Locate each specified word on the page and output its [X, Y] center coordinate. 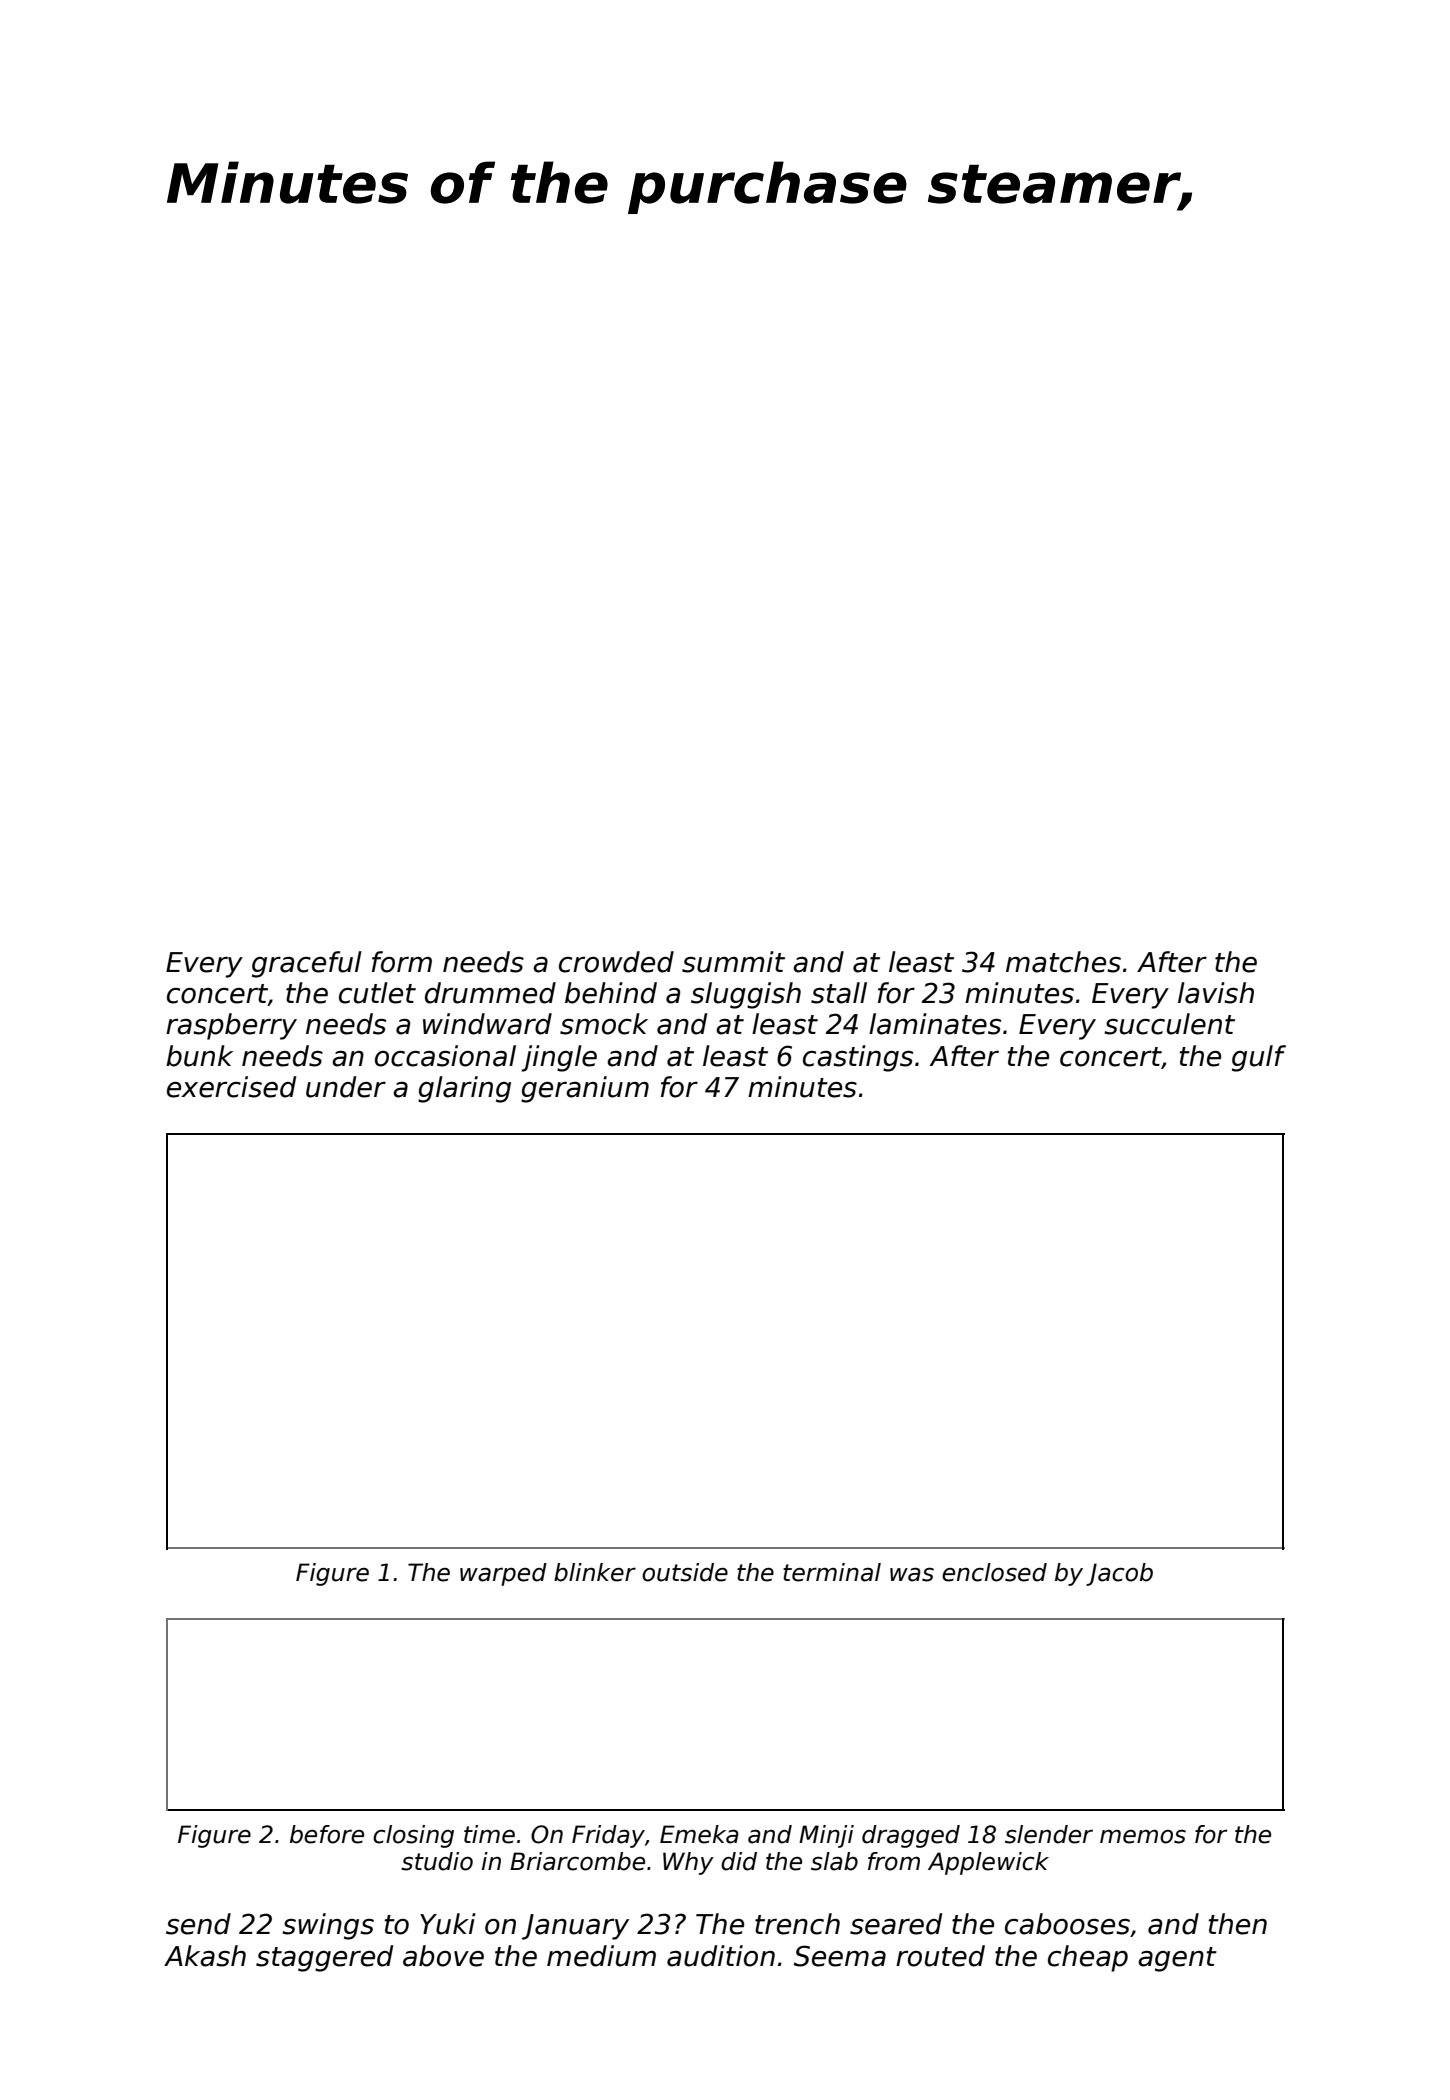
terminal [832, 1572]
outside [685, 1572]
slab [834, 1861]
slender [1049, 1834]
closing [413, 1836]
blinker [595, 1572]
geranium [585, 1089]
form [402, 962]
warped [503, 1574]
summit [733, 962]
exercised [231, 1087]
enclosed [994, 1572]
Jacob [1119, 1574]
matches [1063, 962]
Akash [205, 1956]
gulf [1259, 1058]
